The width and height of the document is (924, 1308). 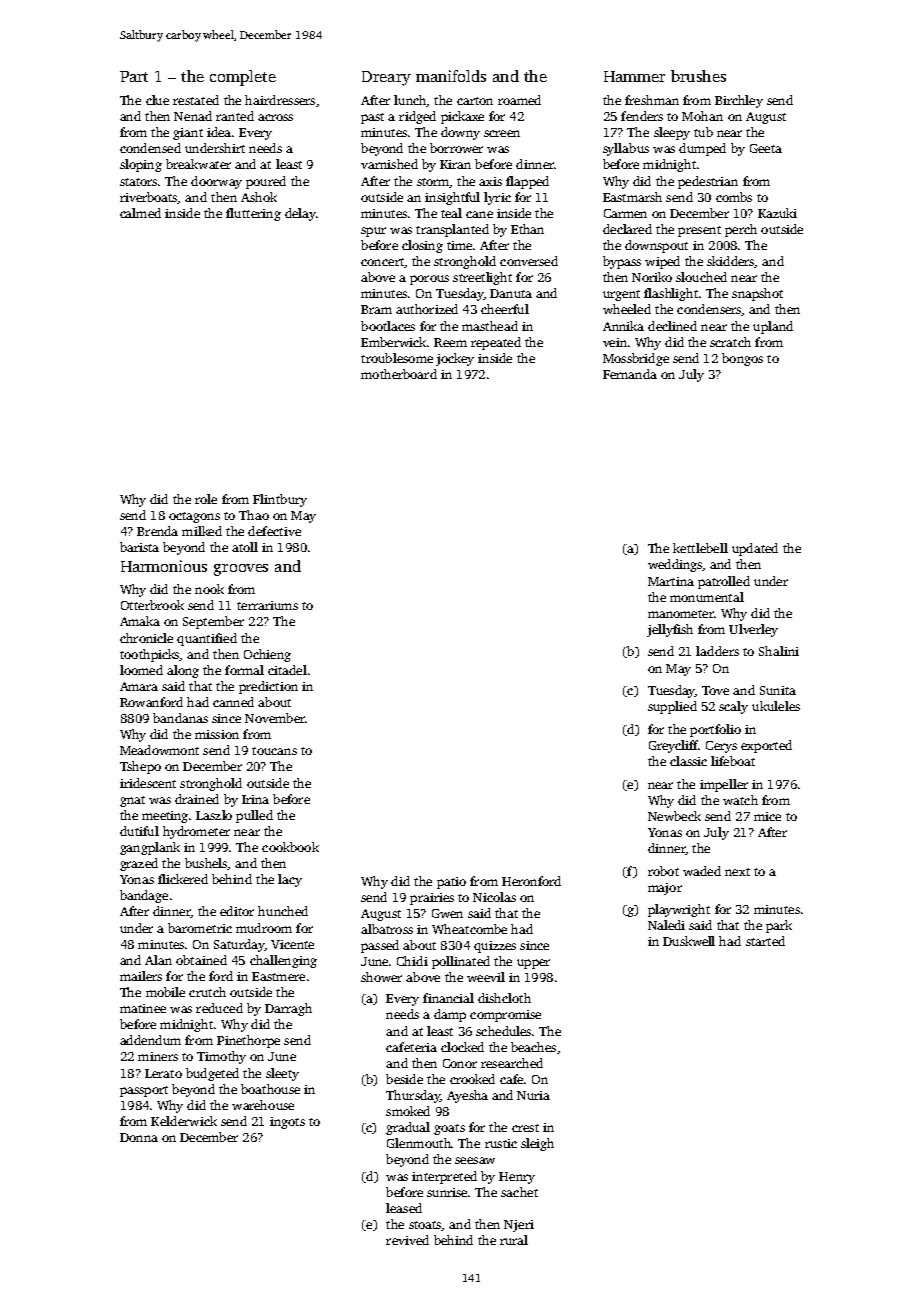 I want to click on Hammer, so click(x=634, y=76).
